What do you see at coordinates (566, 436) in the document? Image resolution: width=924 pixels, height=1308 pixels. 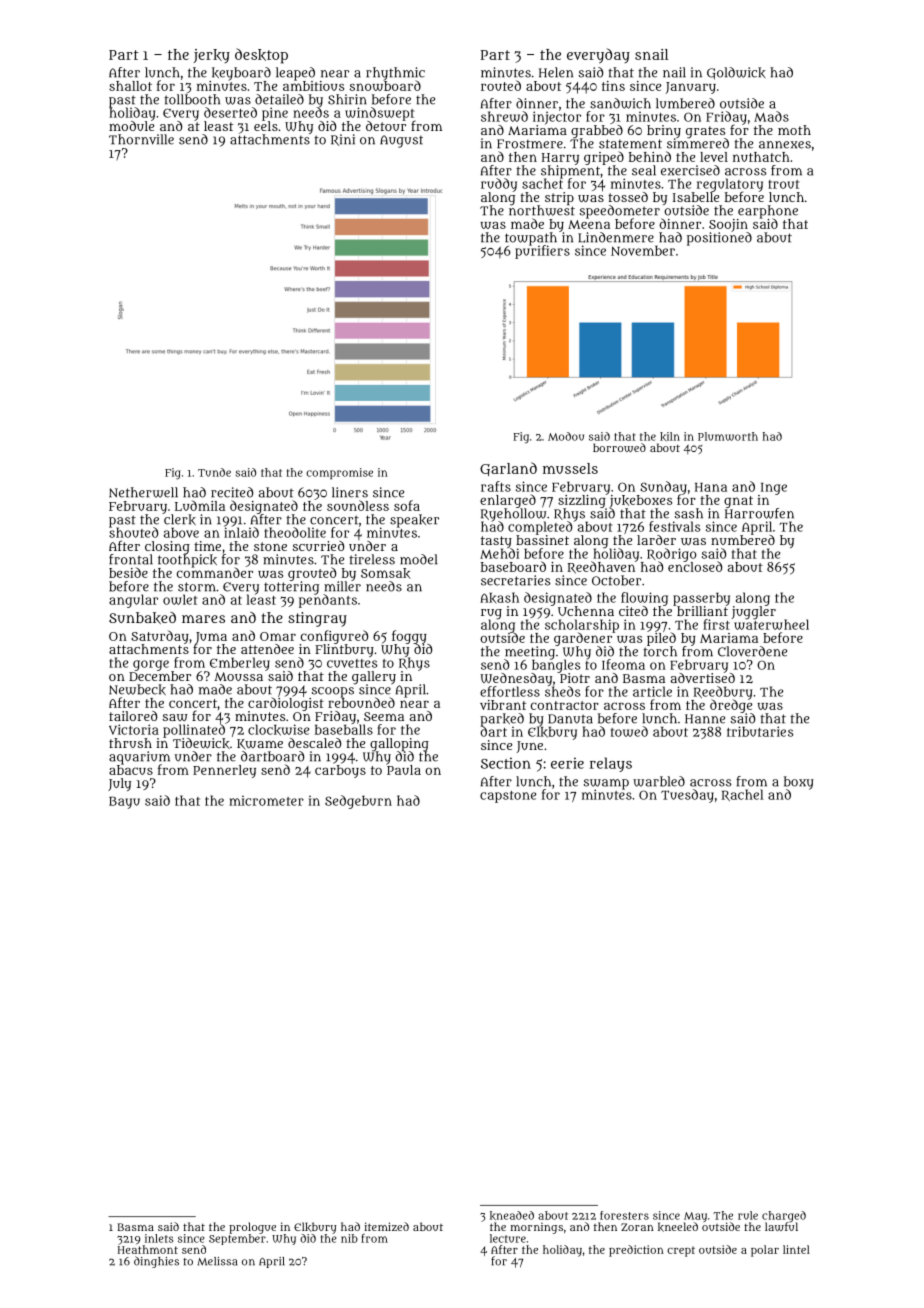 I see `Modou` at bounding box center [566, 436].
